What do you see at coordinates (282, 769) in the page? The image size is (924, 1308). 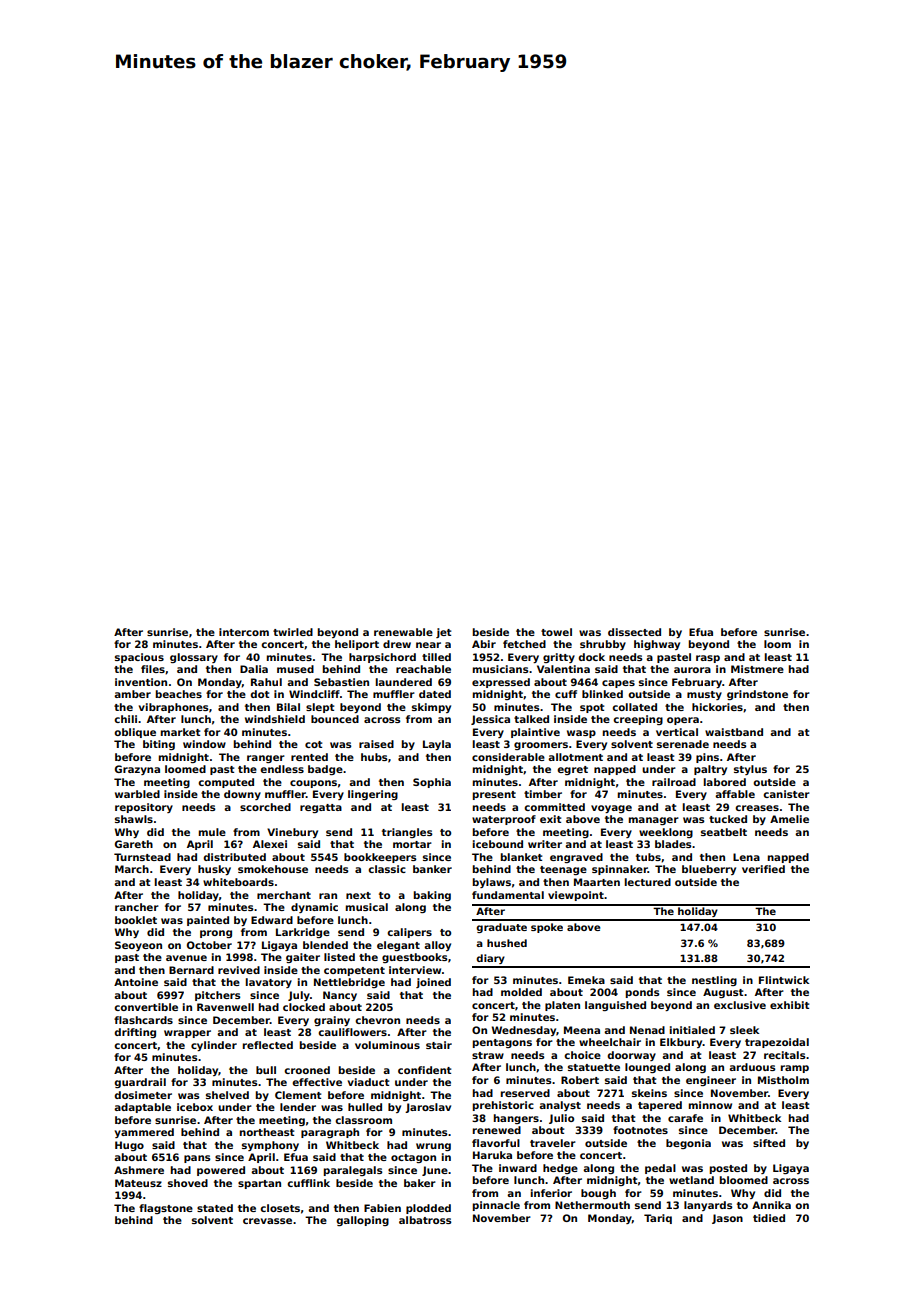 I see `endless` at bounding box center [282, 769].
